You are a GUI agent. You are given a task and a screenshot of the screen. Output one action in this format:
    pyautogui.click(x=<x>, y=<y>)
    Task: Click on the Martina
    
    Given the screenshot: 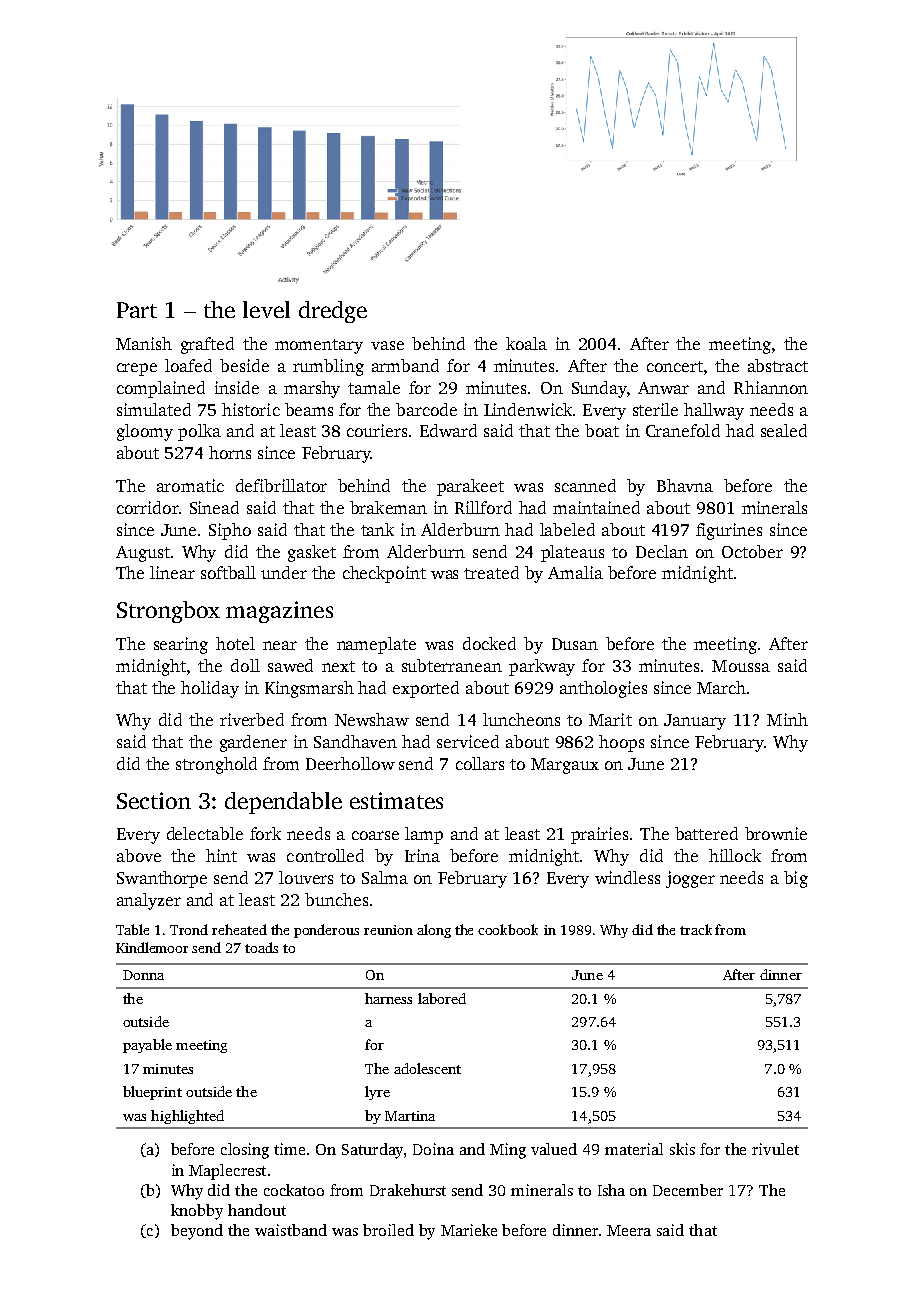 What is the action you would take?
    pyautogui.click(x=410, y=1116)
